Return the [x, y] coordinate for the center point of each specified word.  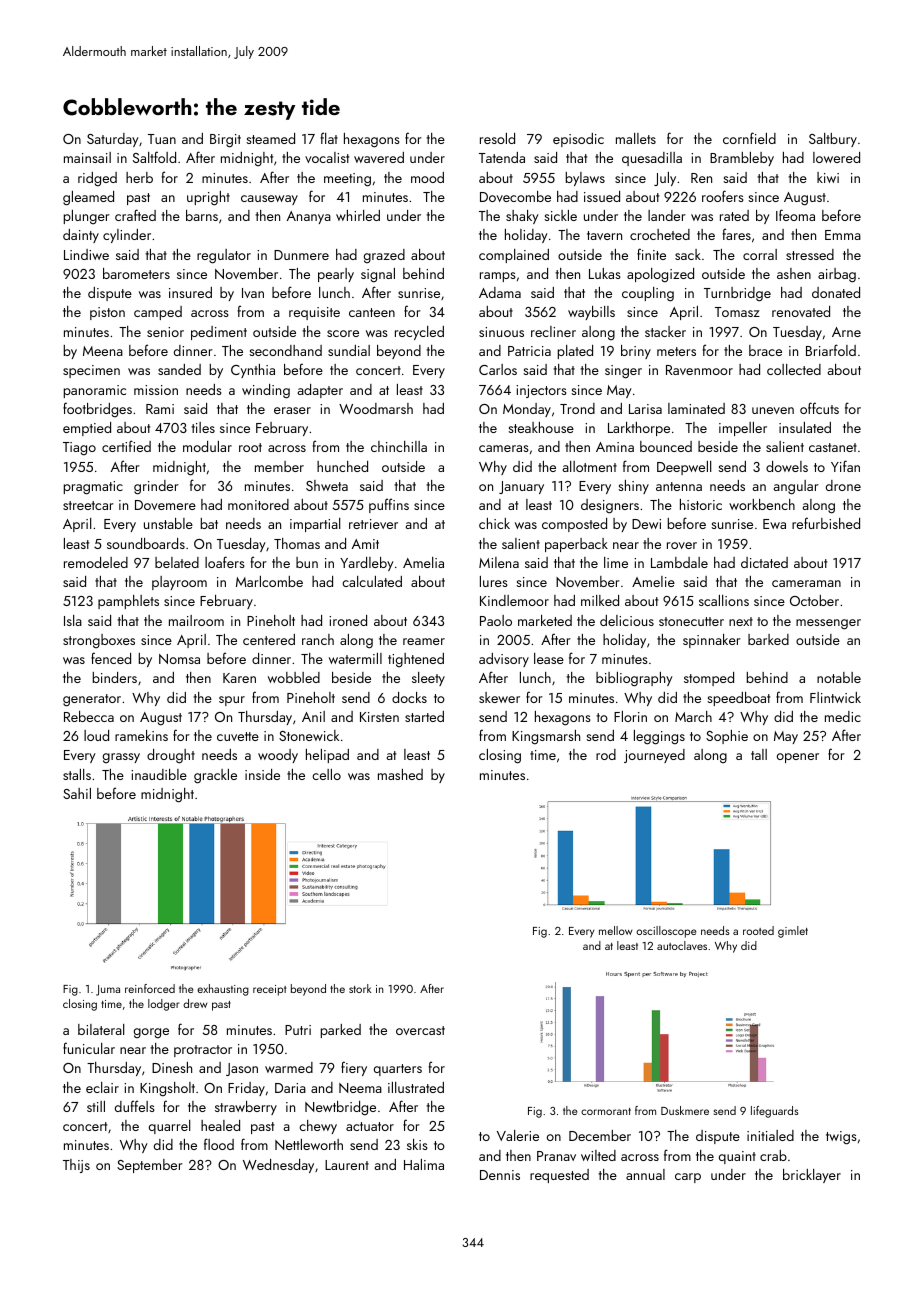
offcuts [819, 408]
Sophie [727, 737]
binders [115, 677]
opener [798, 758]
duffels [135, 1106]
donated [836, 292]
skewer [499, 697]
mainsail [87, 157]
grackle [215, 776]
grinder [156, 487]
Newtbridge [340, 1108]
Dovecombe [515, 196]
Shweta [327, 485]
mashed [400, 774]
